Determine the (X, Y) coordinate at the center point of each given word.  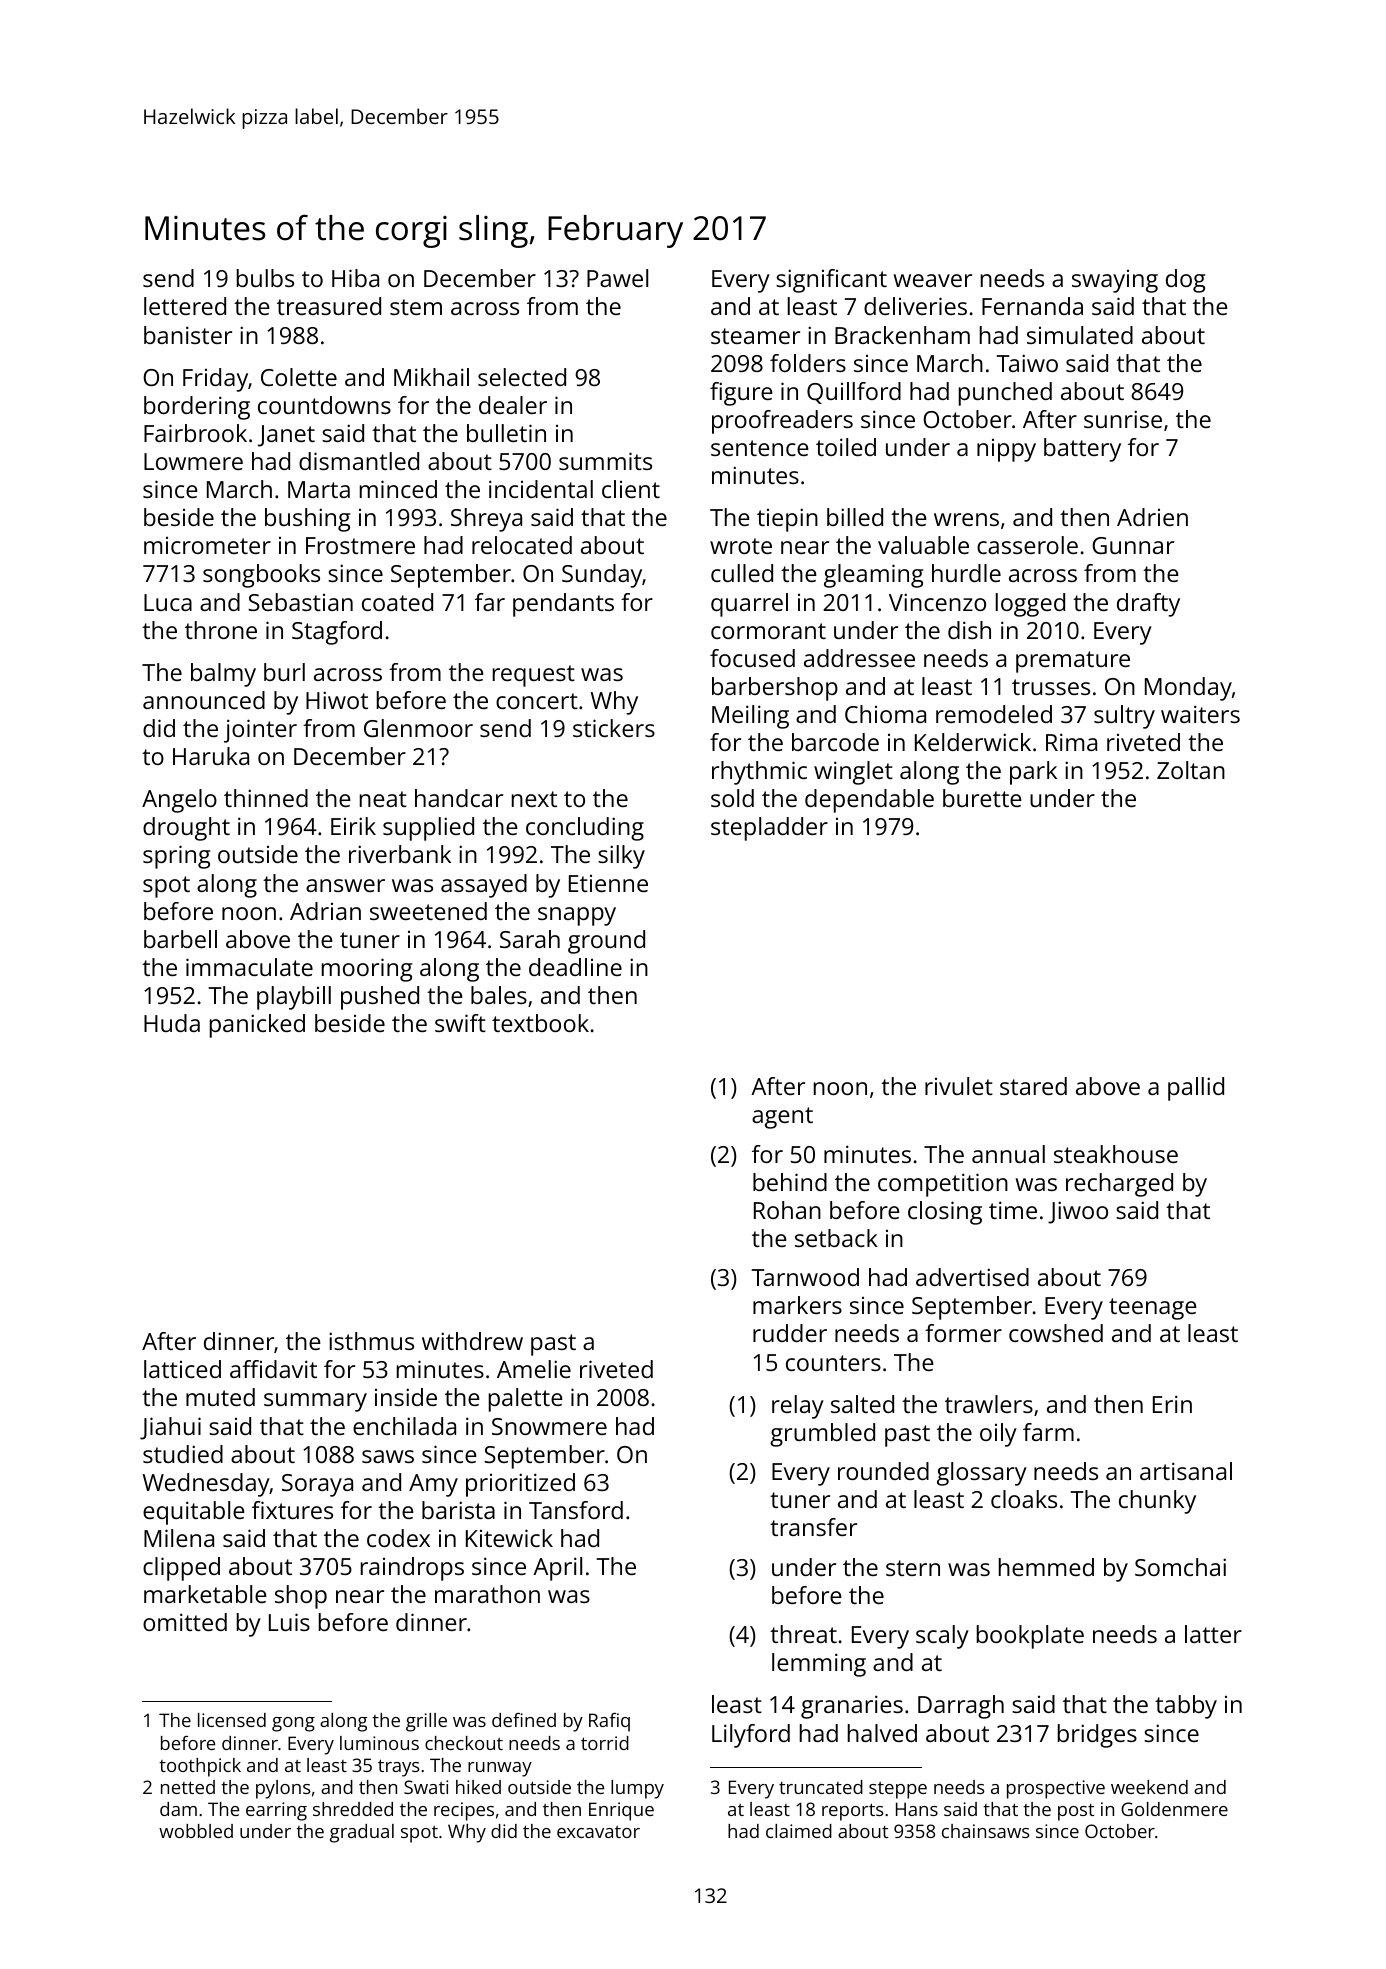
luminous (379, 1743)
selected (522, 377)
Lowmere (193, 461)
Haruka (211, 756)
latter (1213, 1634)
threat (803, 1634)
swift (460, 1023)
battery (1082, 450)
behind (790, 1182)
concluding (585, 829)
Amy (433, 1485)
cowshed (1056, 1333)
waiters (1200, 714)
